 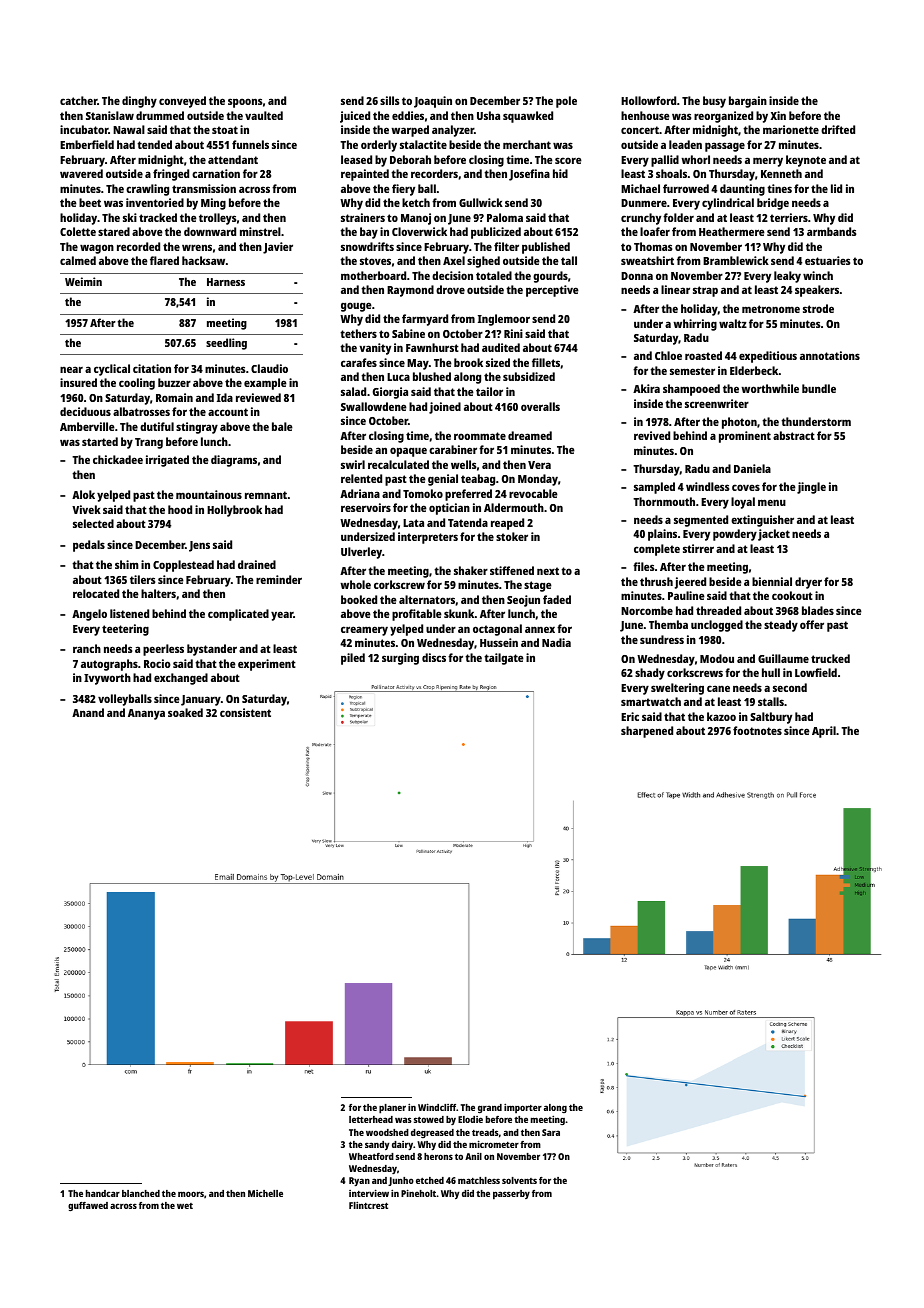 What do you see at coordinates (490, 1108) in the screenshot?
I see `grand` at bounding box center [490, 1108].
